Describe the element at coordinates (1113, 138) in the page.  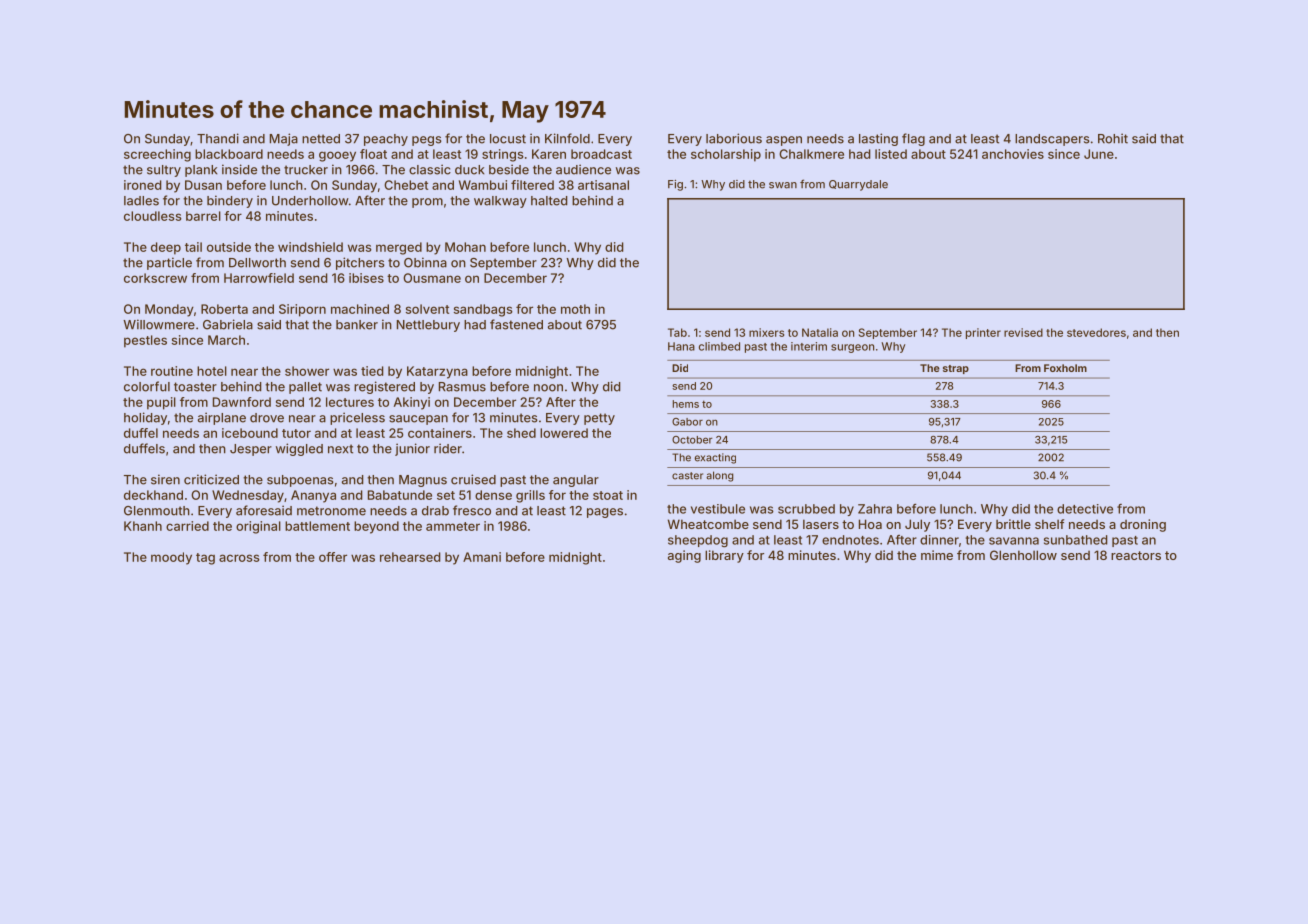
I see `Rohit` at that location.
